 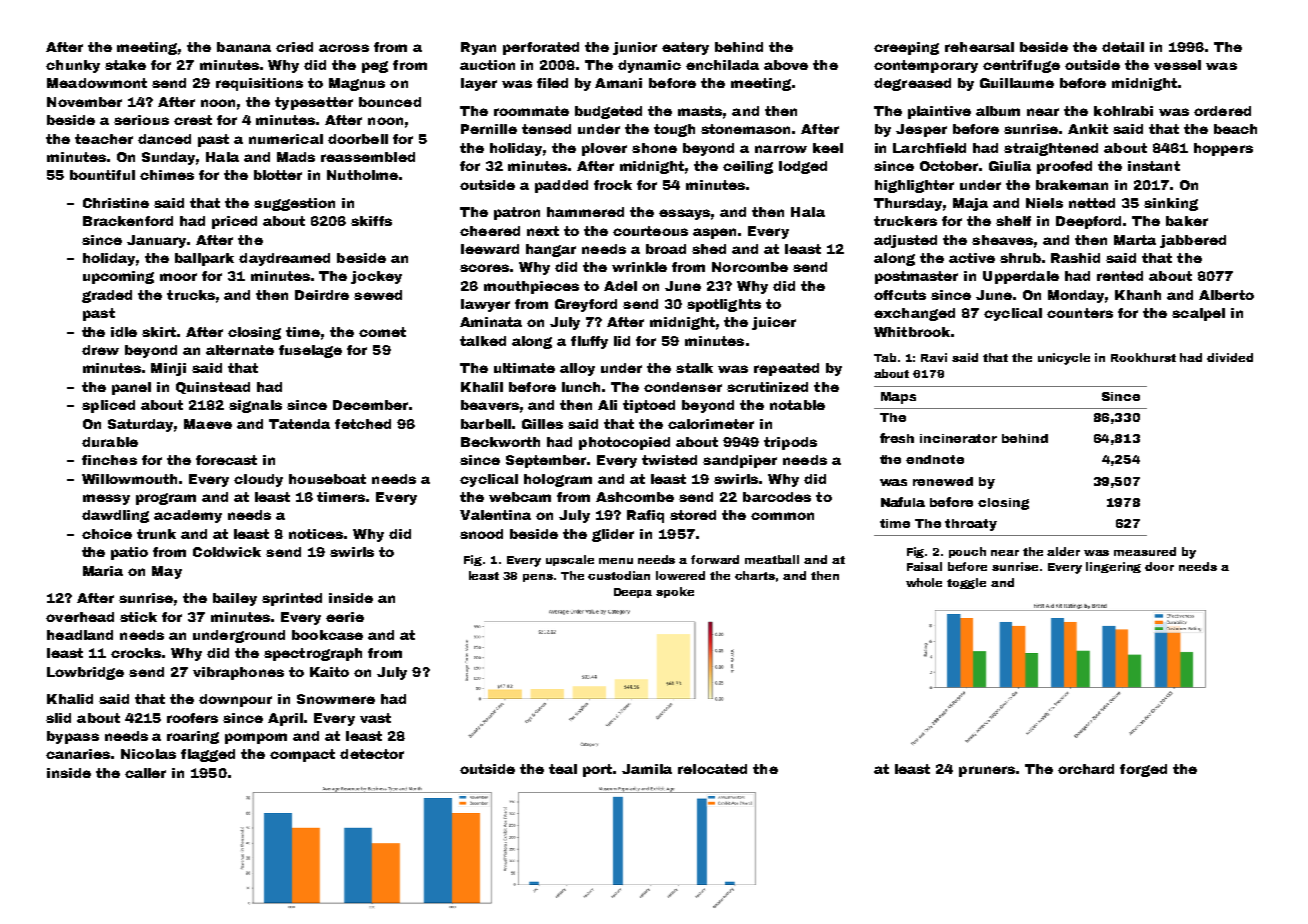 I want to click on chunky, so click(x=73, y=66).
